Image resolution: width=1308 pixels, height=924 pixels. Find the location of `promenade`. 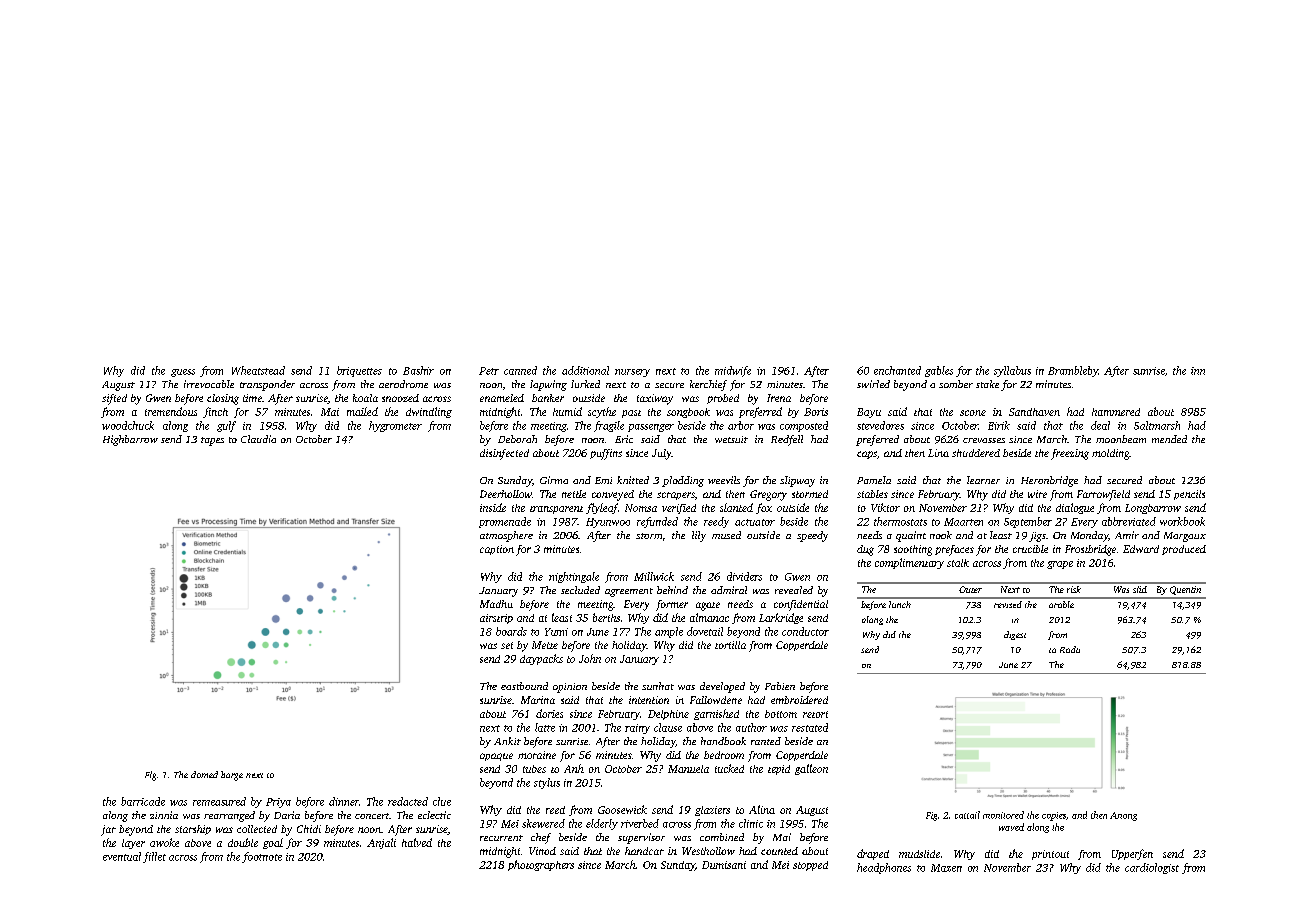

promenade is located at coordinates (505, 522).
